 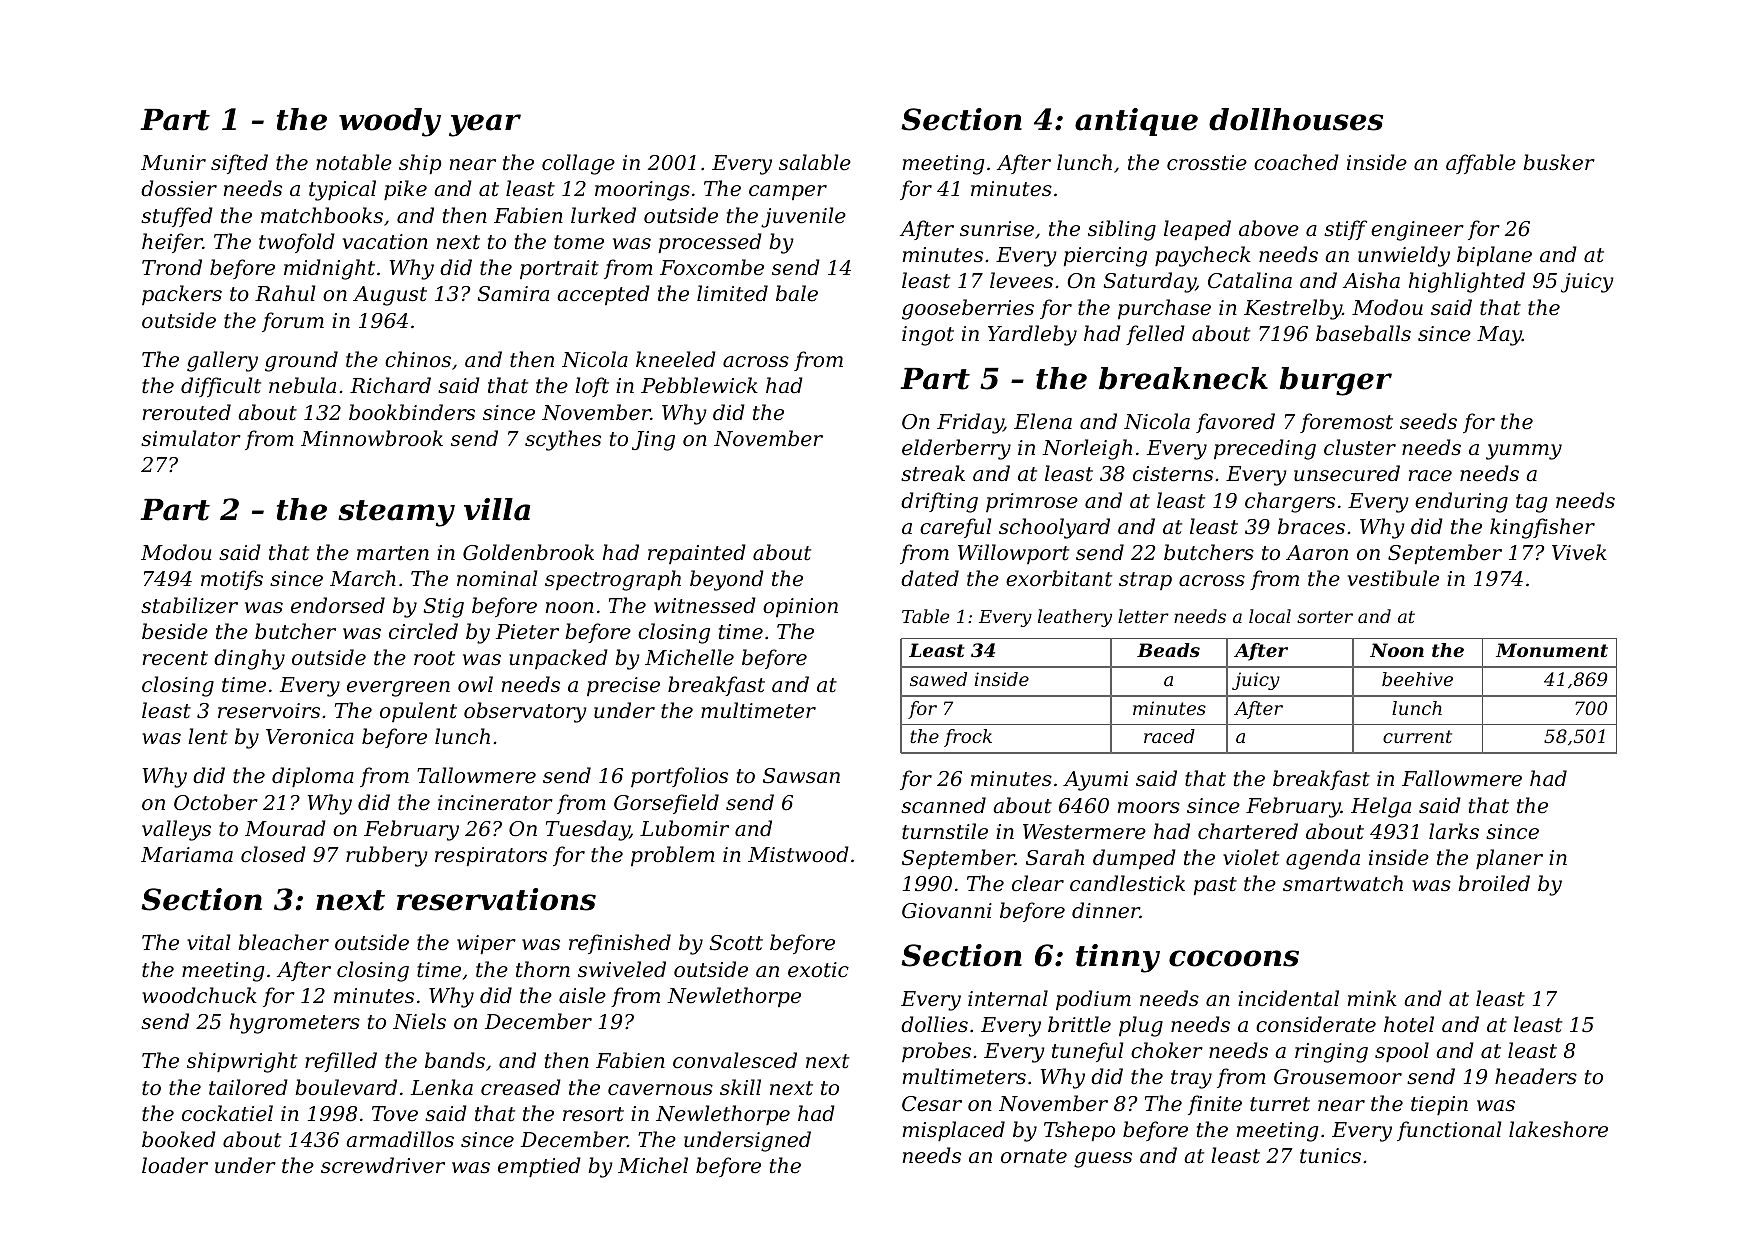 I want to click on clear, so click(x=1038, y=883).
